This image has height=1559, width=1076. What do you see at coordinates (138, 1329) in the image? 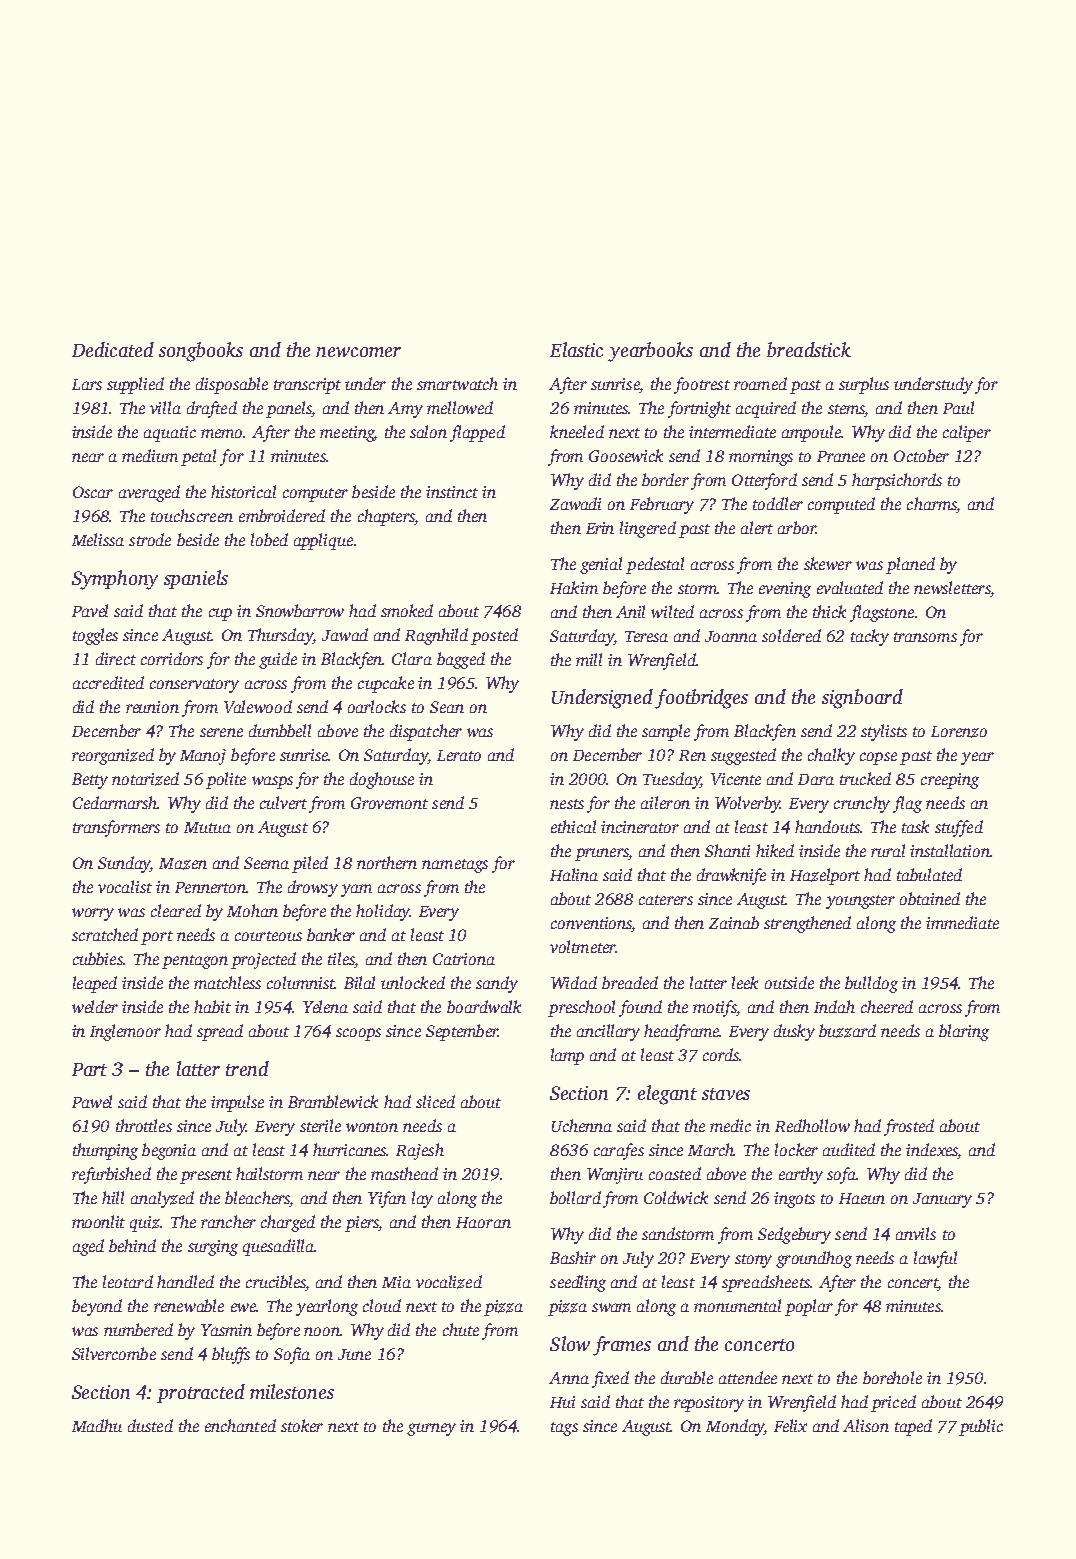
I see `numbered` at bounding box center [138, 1329].
